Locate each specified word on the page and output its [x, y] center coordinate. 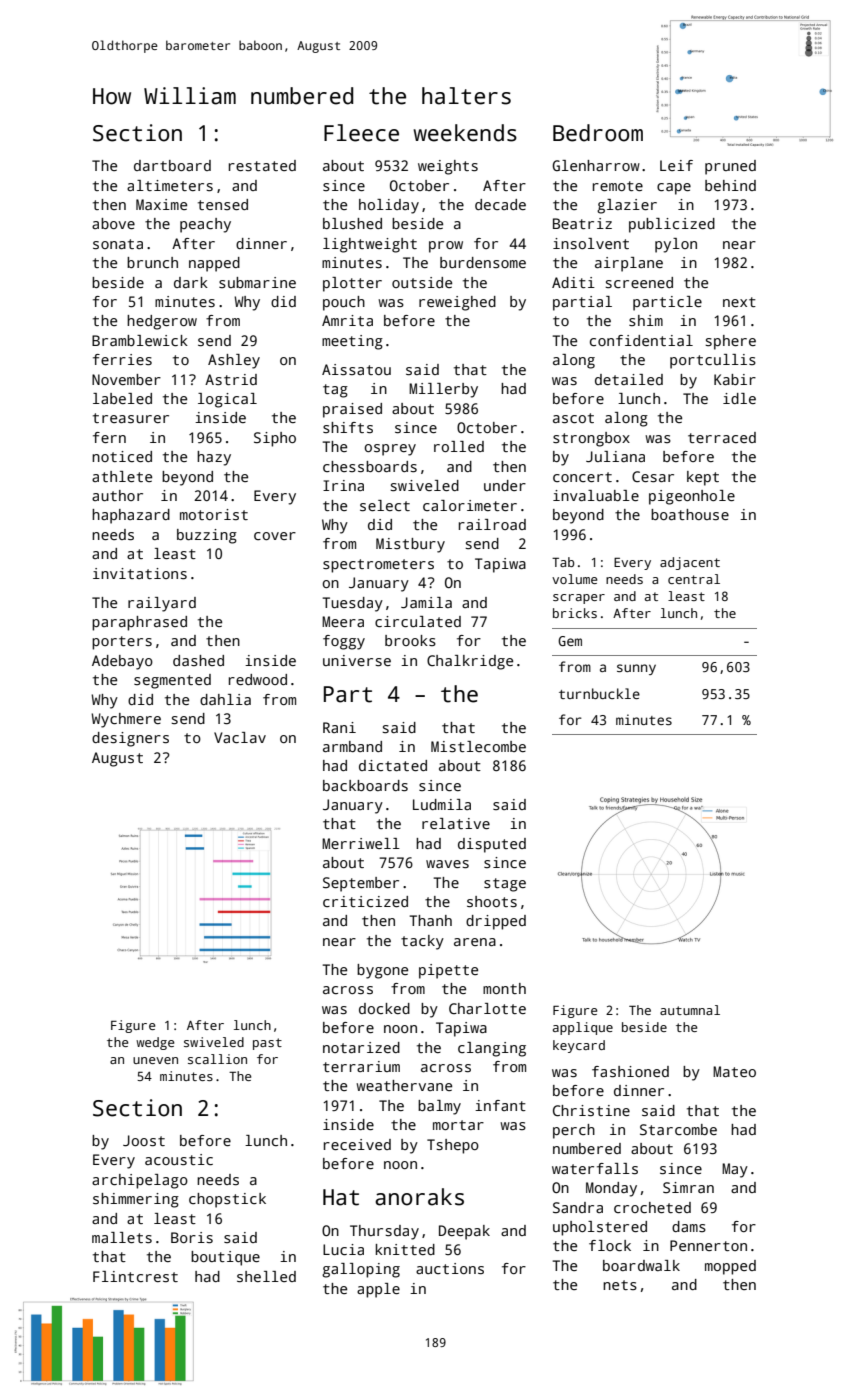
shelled [266, 1276]
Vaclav [240, 737]
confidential [641, 340]
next [739, 302]
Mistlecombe [478, 746]
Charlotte [487, 1008]
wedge [155, 1043]
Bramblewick [140, 340]
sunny [636, 669]
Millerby [443, 390]
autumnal [690, 1010]
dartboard [172, 165]
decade [500, 204]
